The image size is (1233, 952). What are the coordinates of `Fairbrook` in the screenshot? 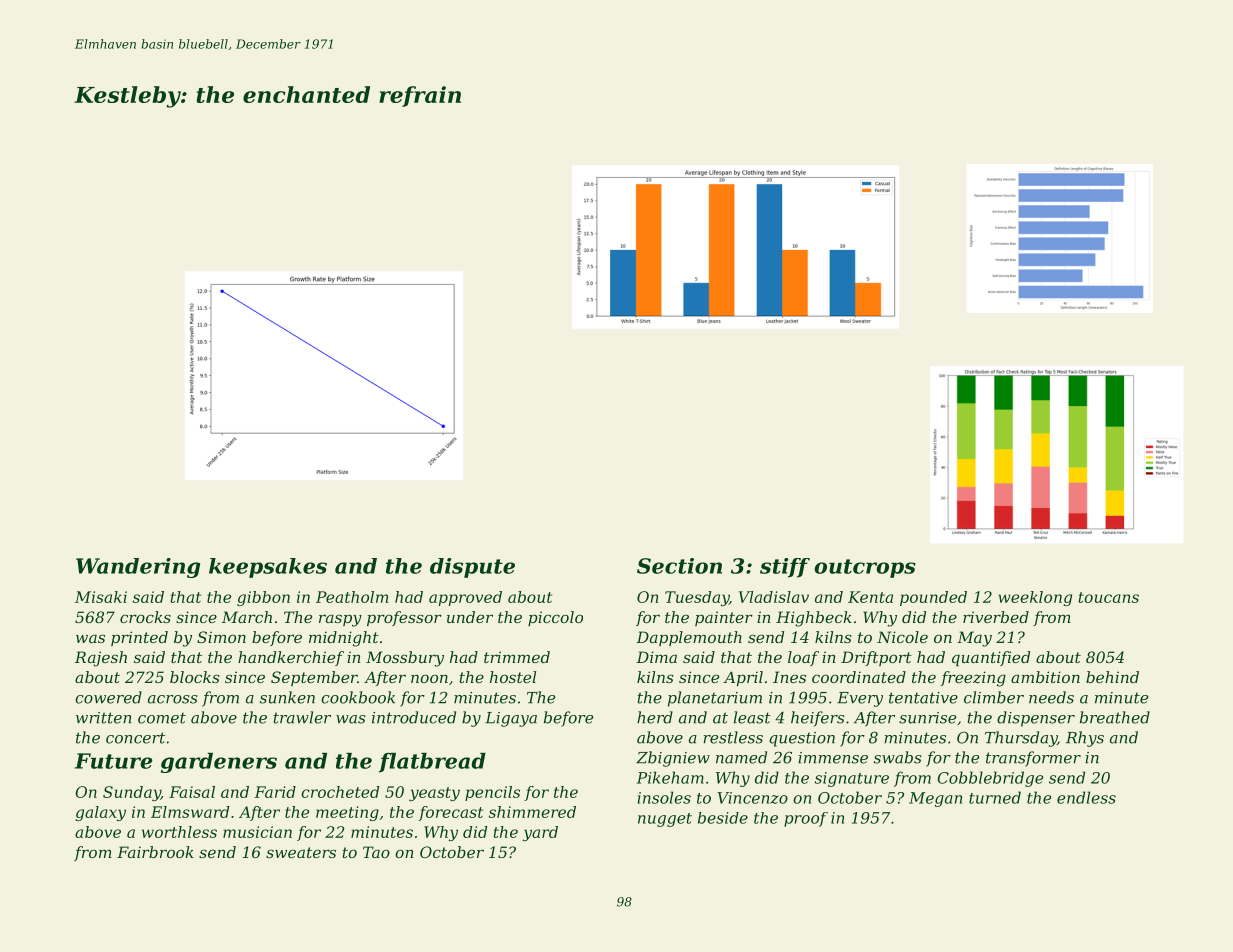 It's located at (155, 852).
